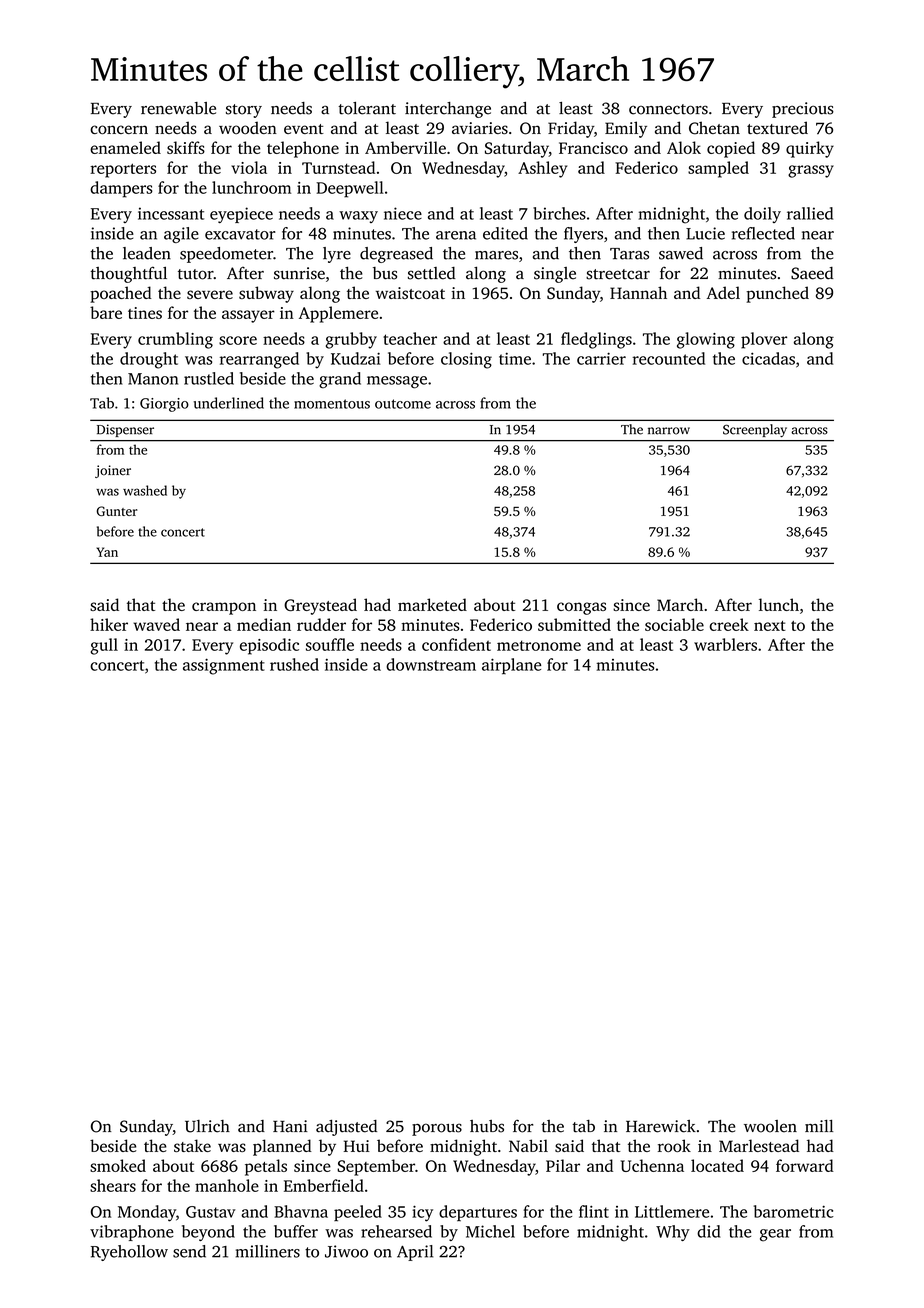 The image size is (924, 1308). I want to click on rearranged, so click(259, 360).
